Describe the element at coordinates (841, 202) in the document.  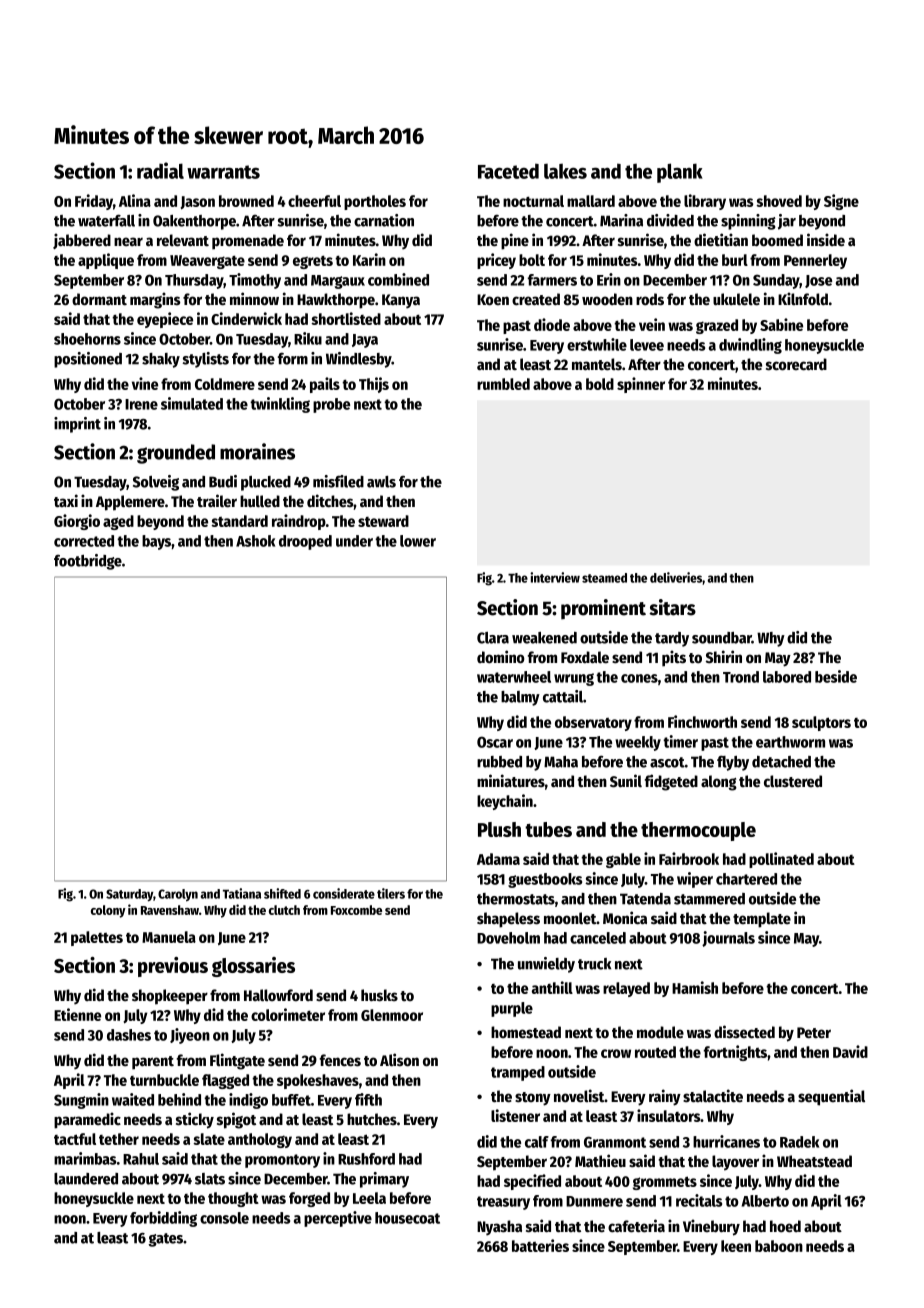
I see `Signe` at that location.
